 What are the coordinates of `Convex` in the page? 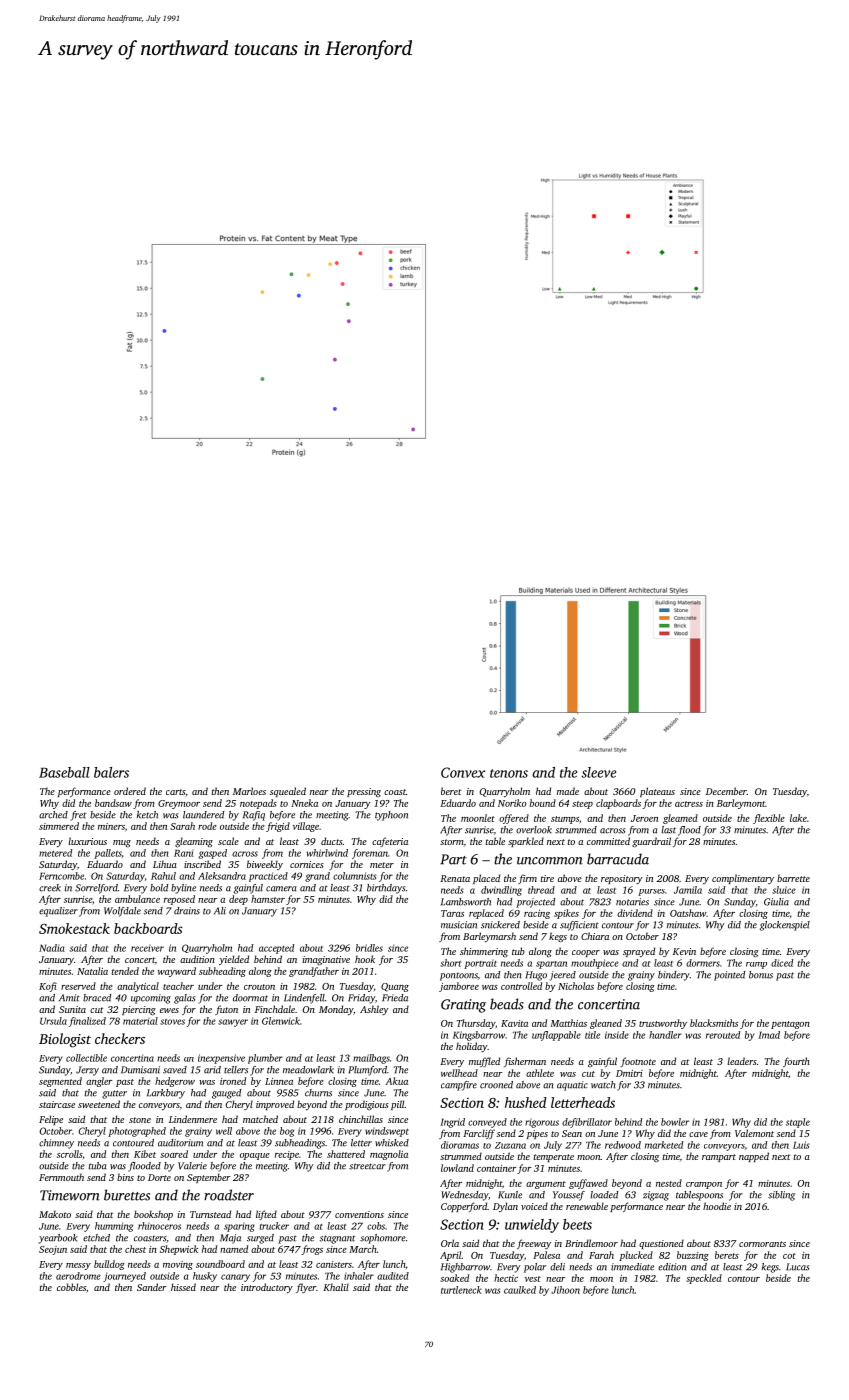 It's located at (463, 772).
